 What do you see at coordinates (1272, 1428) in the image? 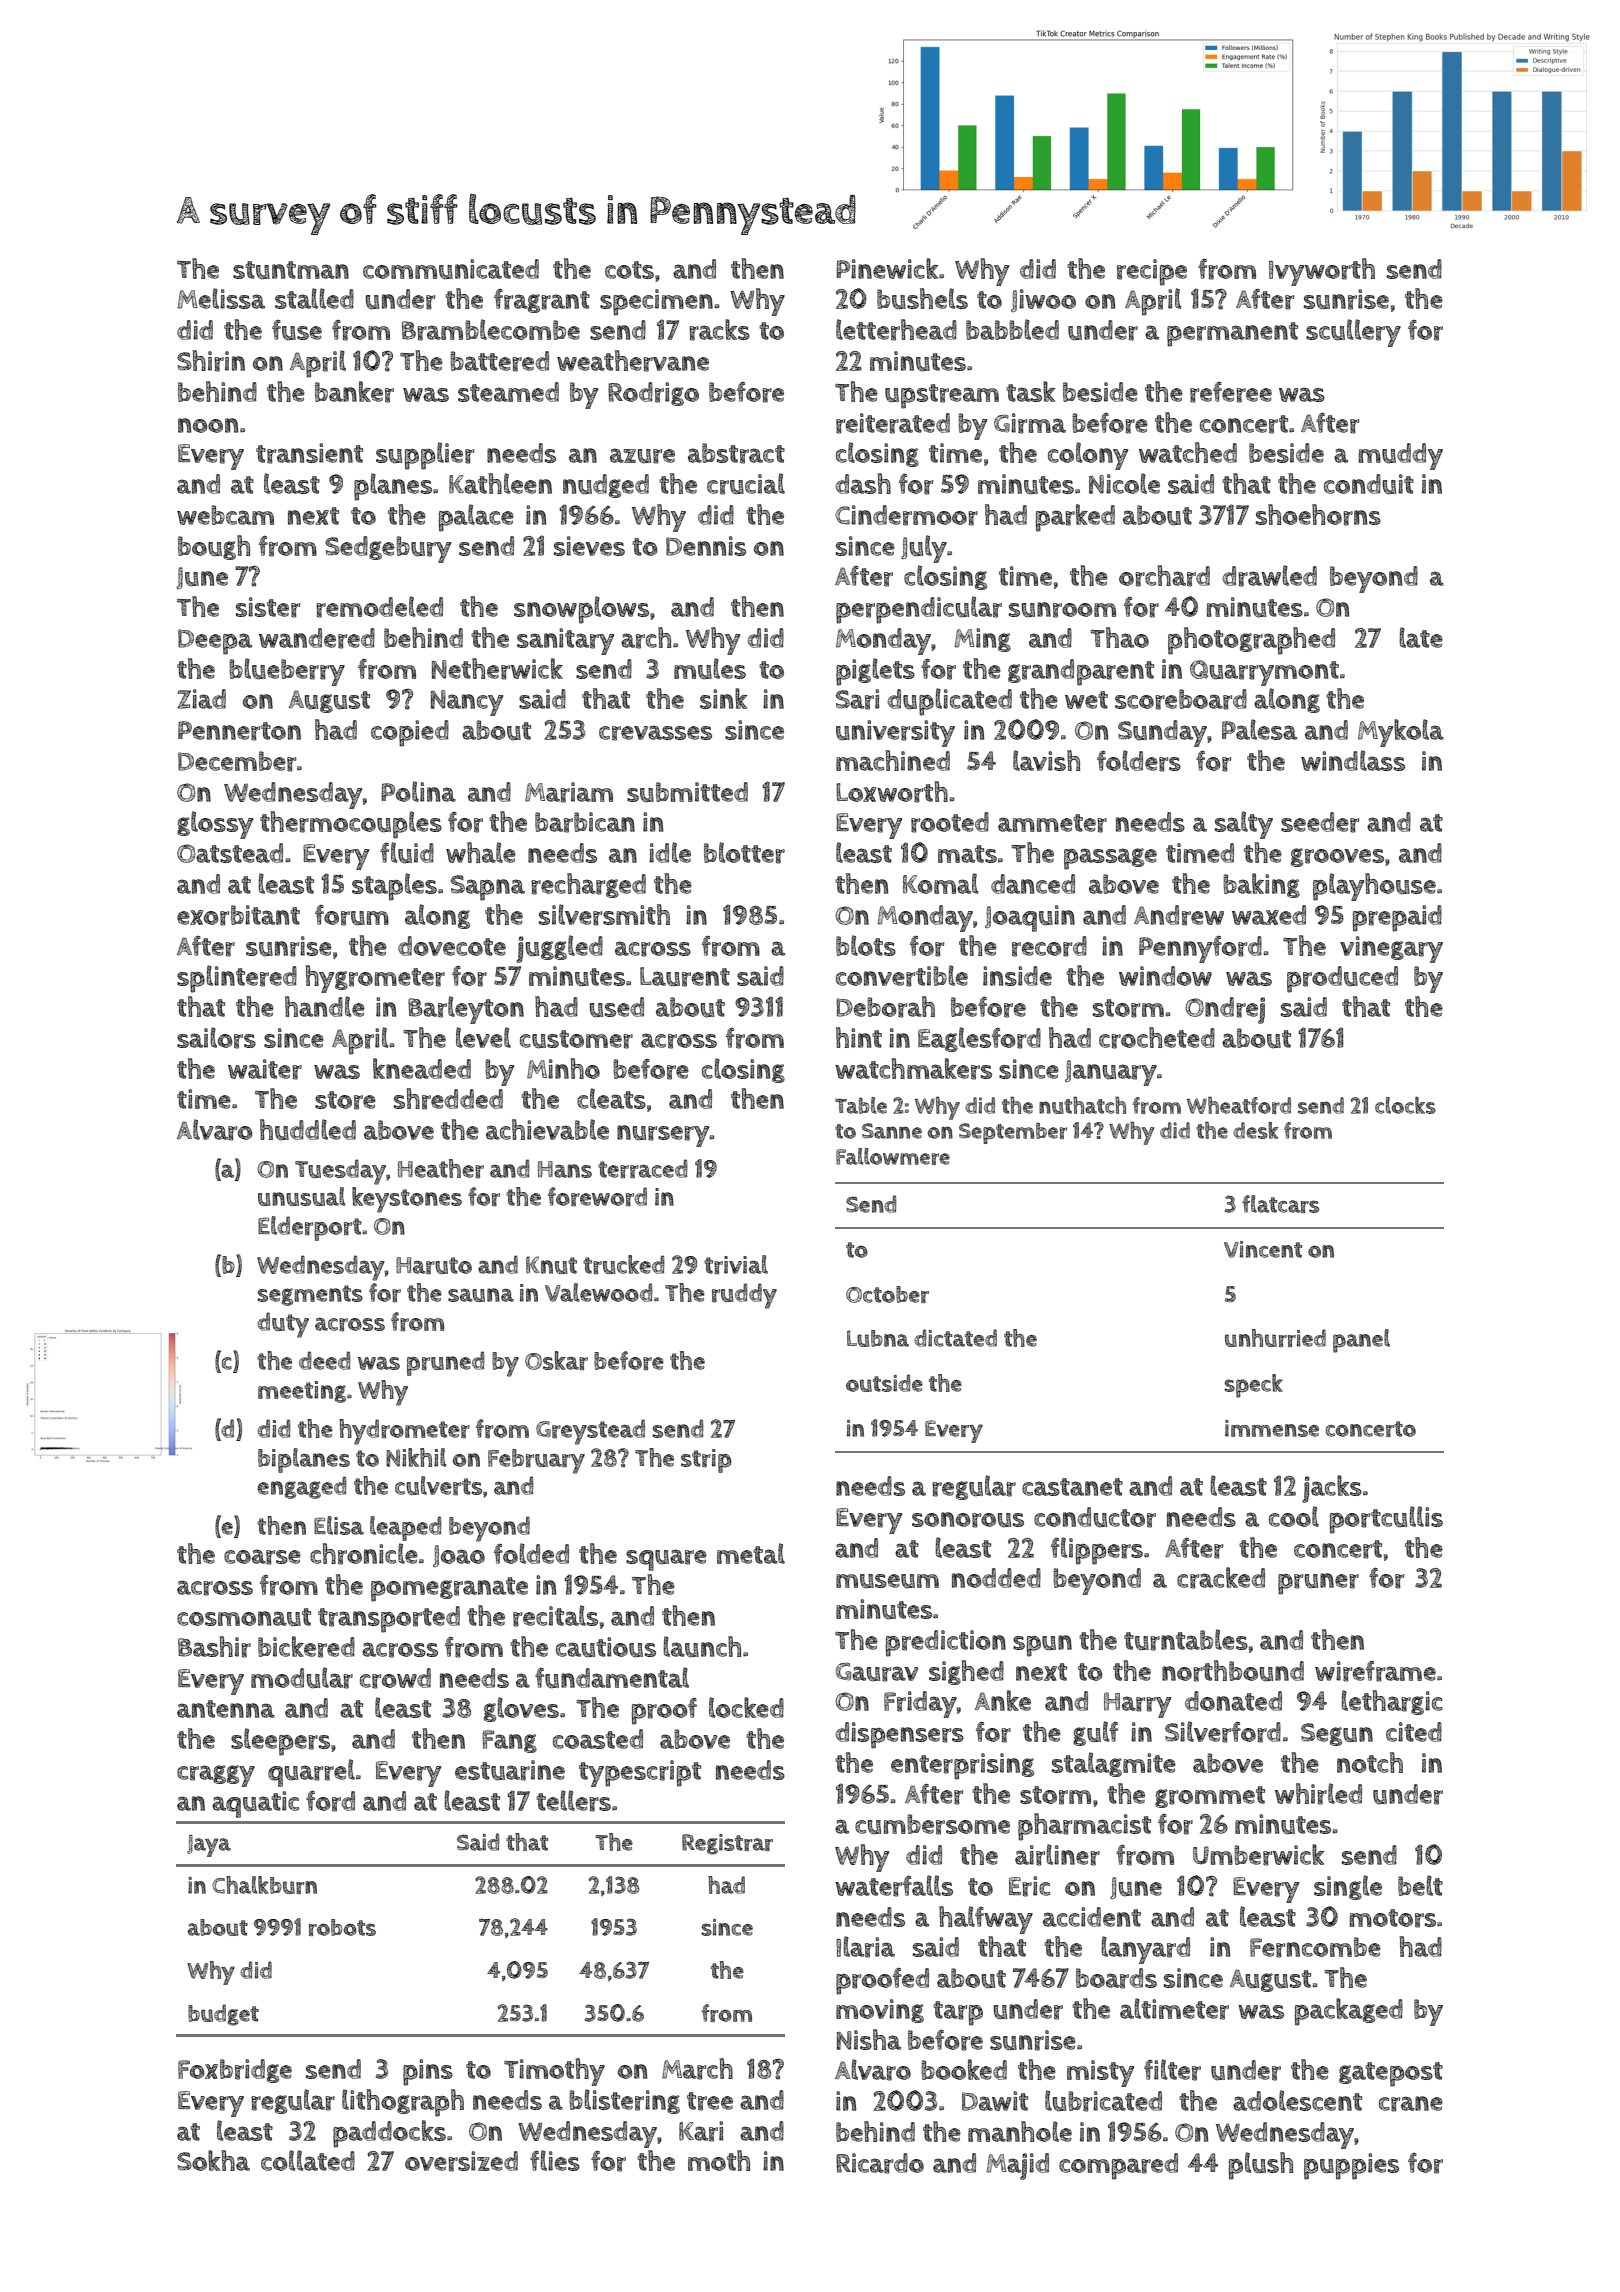
I see `immense` at bounding box center [1272, 1428].
